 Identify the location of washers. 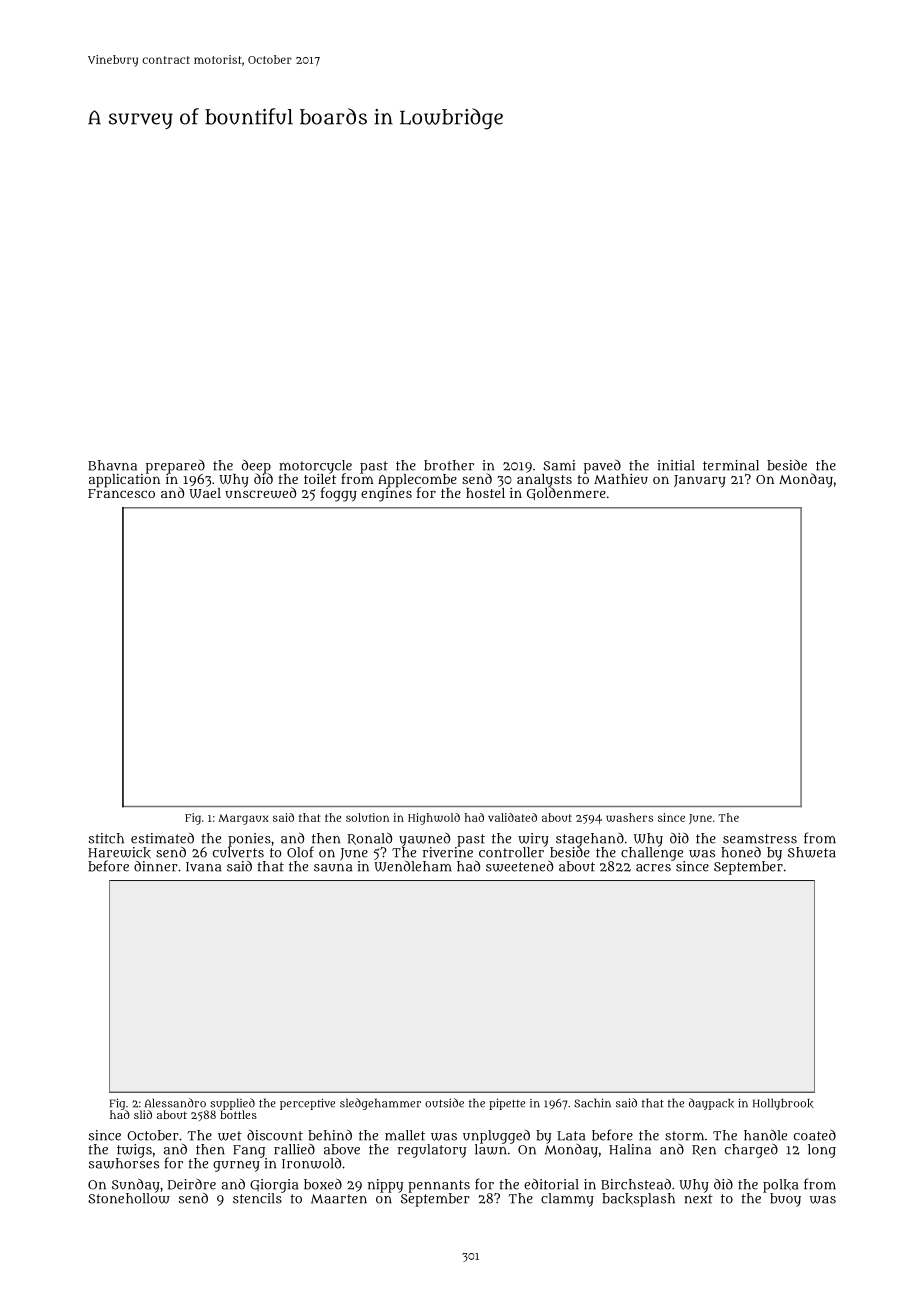
(629, 817).
